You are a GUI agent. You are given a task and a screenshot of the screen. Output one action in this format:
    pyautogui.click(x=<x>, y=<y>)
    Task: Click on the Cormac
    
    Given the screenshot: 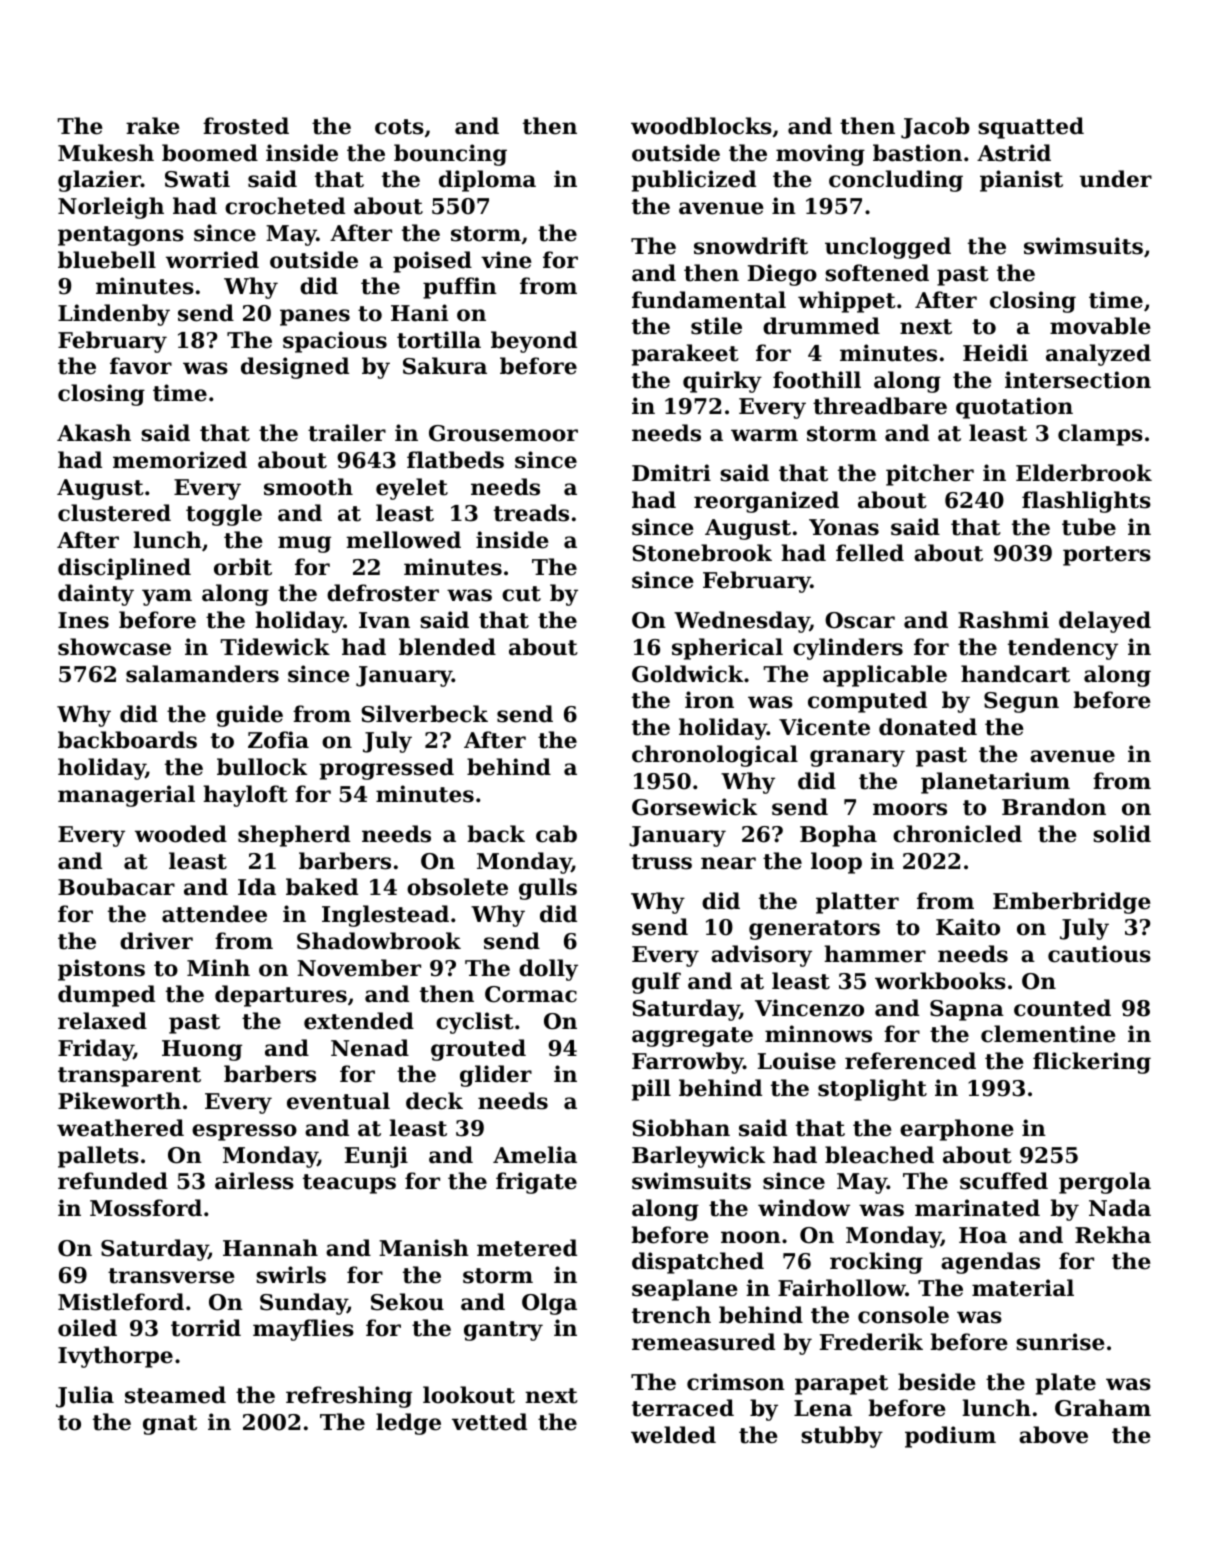 What is the action you would take?
    pyautogui.click(x=531, y=994)
